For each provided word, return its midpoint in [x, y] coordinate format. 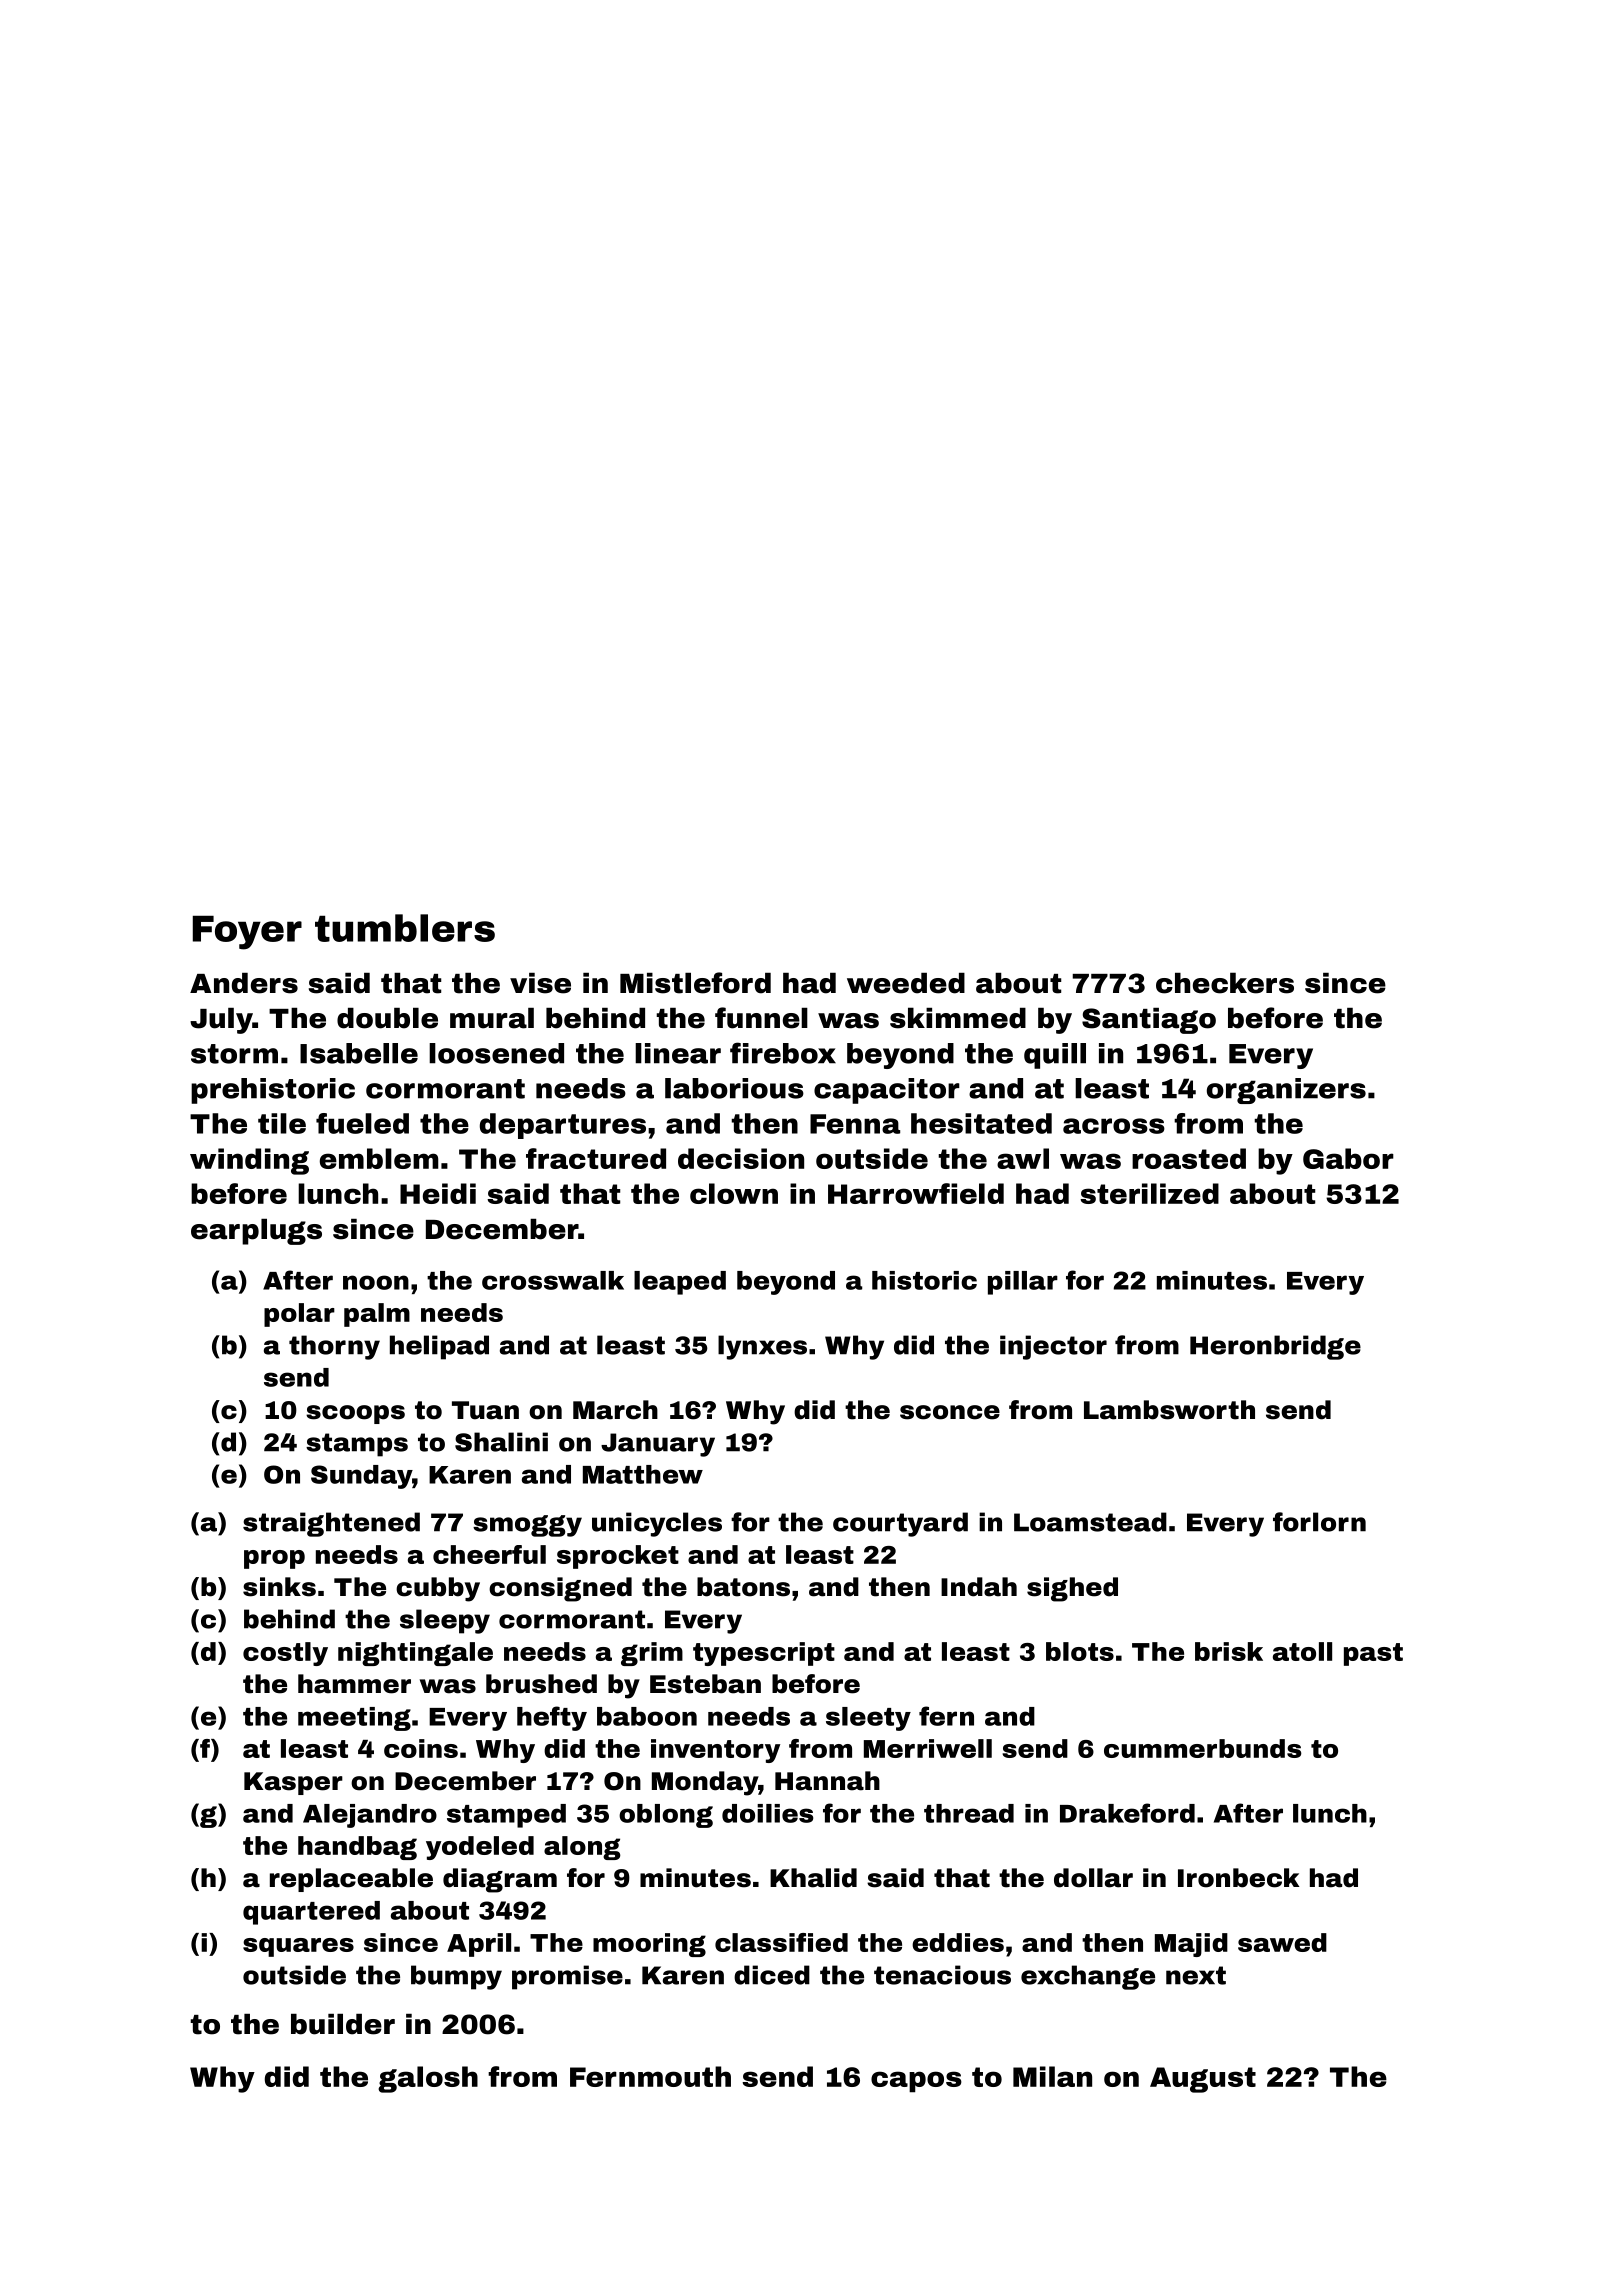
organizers [1286, 1091]
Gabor [1348, 1158]
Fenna [855, 1124]
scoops [355, 1414]
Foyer [247, 933]
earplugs [256, 1232]
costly [285, 1654]
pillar [1023, 1283]
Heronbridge [1275, 1347]
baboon [647, 1716]
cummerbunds [1203, 1748]
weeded [906, 983]
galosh [428, 2079]
